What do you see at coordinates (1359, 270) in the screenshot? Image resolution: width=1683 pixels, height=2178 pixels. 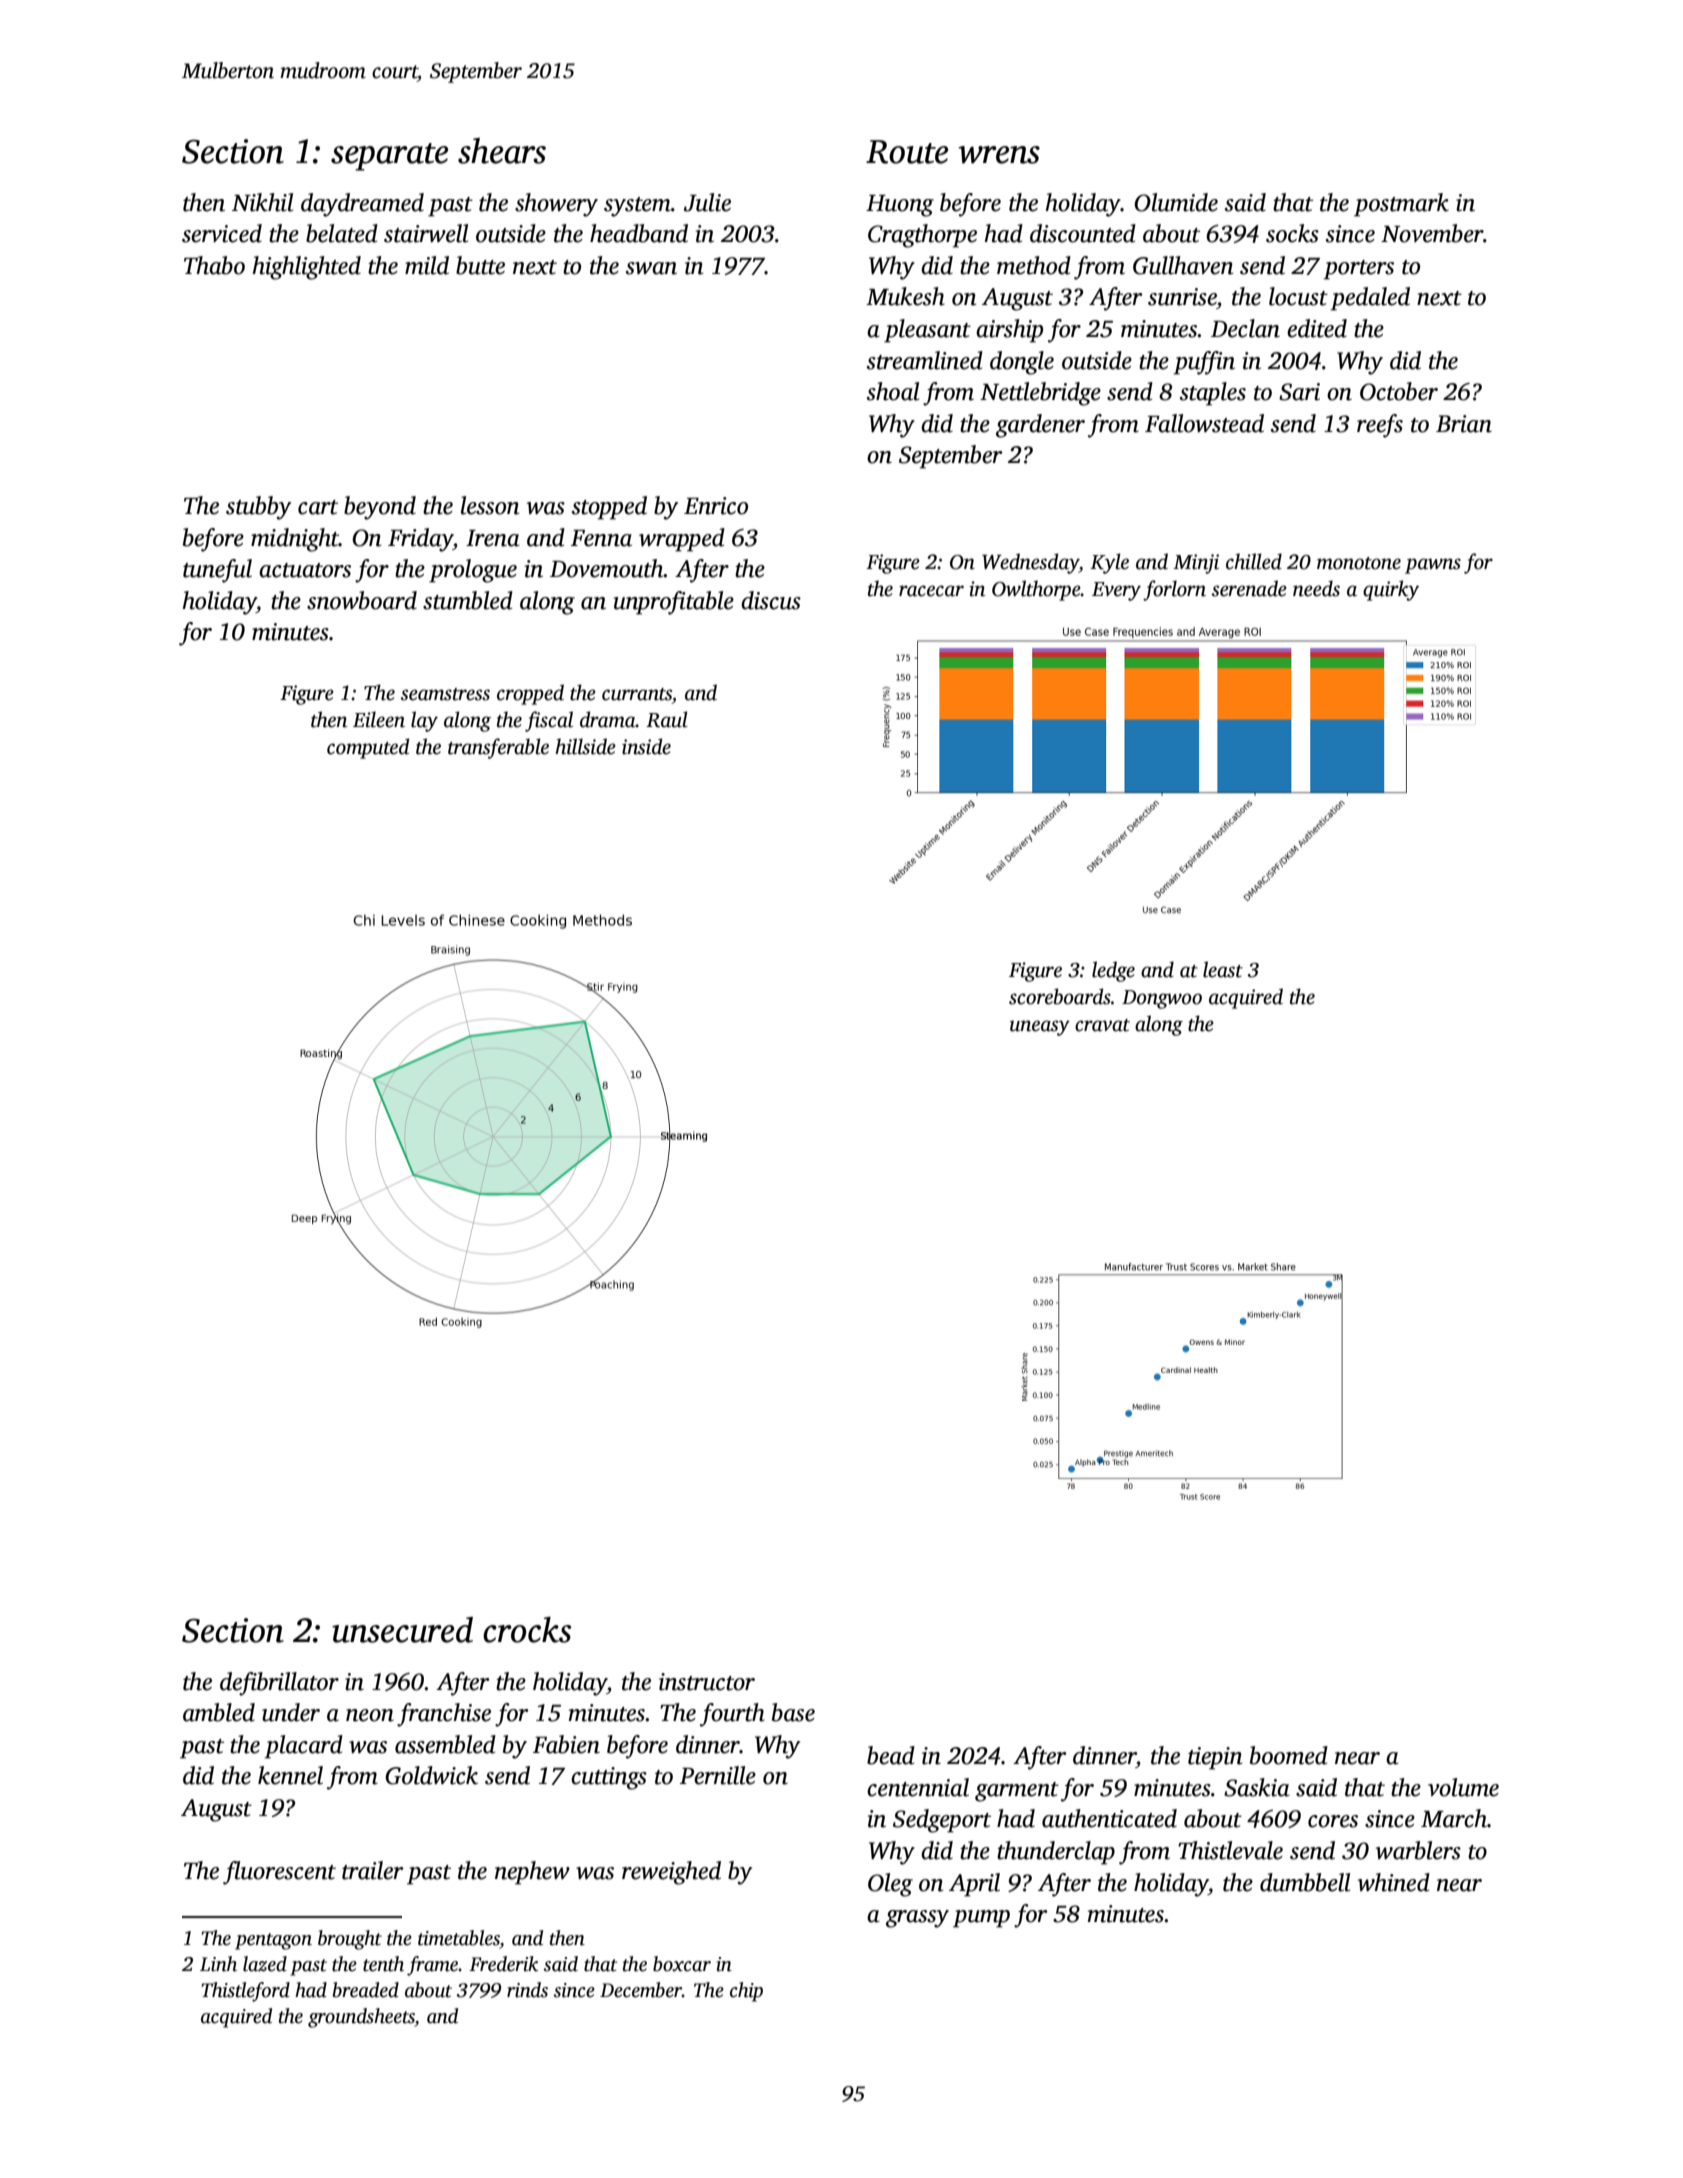 I see `porters` at bounding box center [1359, 270].
